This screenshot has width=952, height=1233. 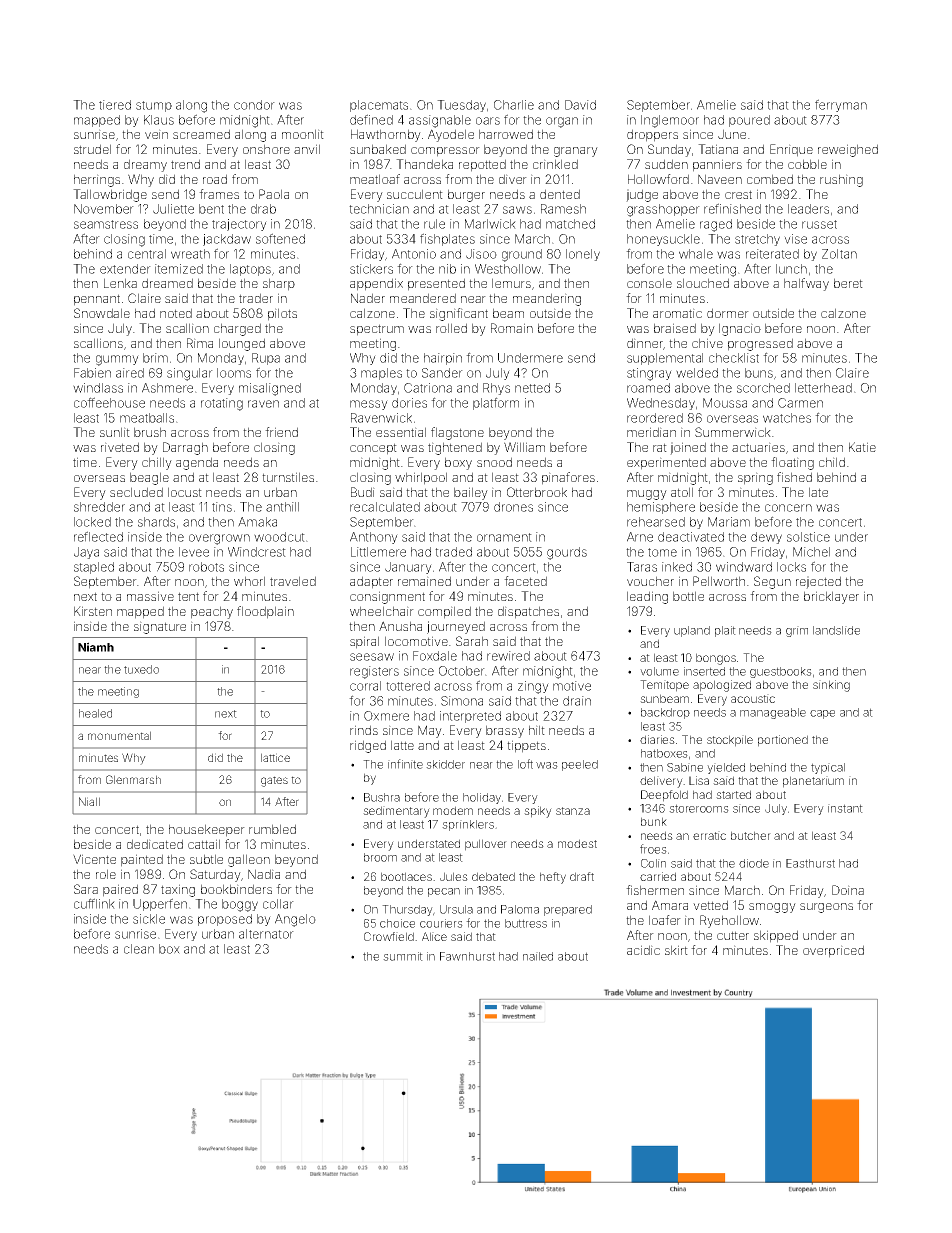 I want to click on clean, so click(x=139, y=949).
